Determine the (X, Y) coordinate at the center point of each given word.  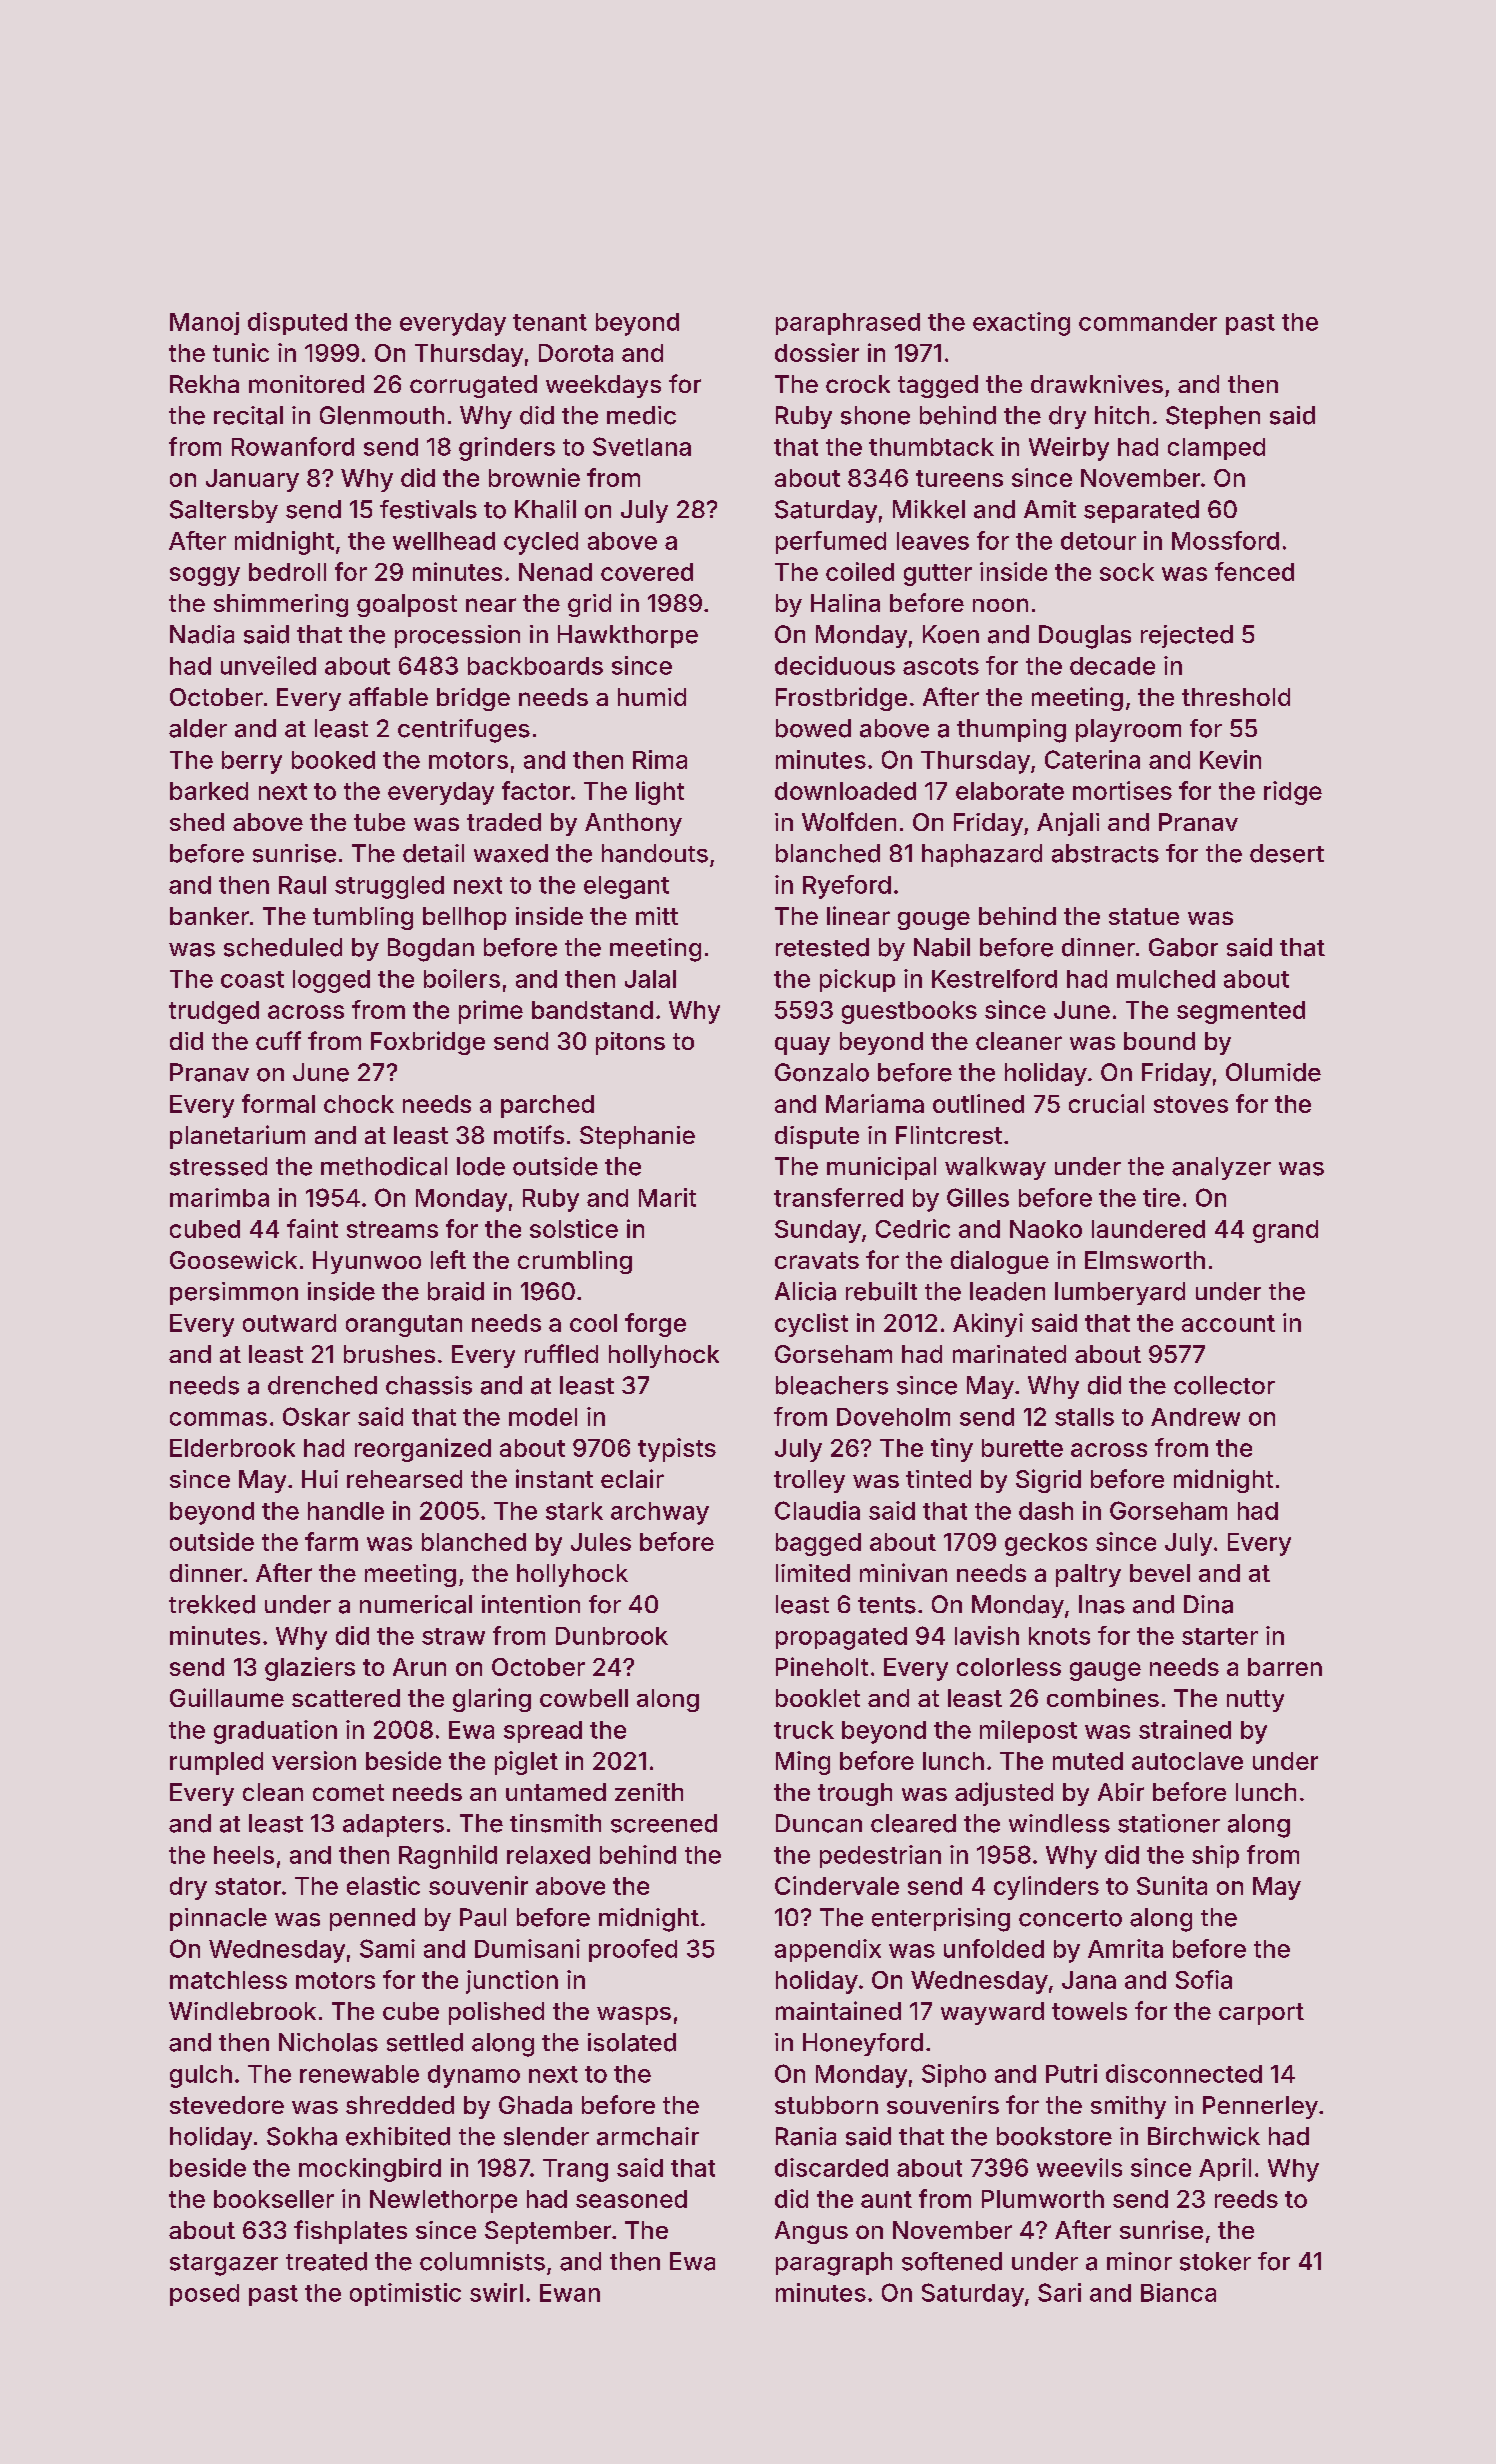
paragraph (834, 2264)
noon (1000, 605)
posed (204, 2295)
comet (348, 1792)
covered (647, 572)
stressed (218, 1166)
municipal (881, 1168)
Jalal (650, 979)
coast (252, 979)
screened (664, 1823)
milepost (1028, 1731)
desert (1287, 853)
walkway (995, 1168)
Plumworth (1043, 2199)
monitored (306, 384)
